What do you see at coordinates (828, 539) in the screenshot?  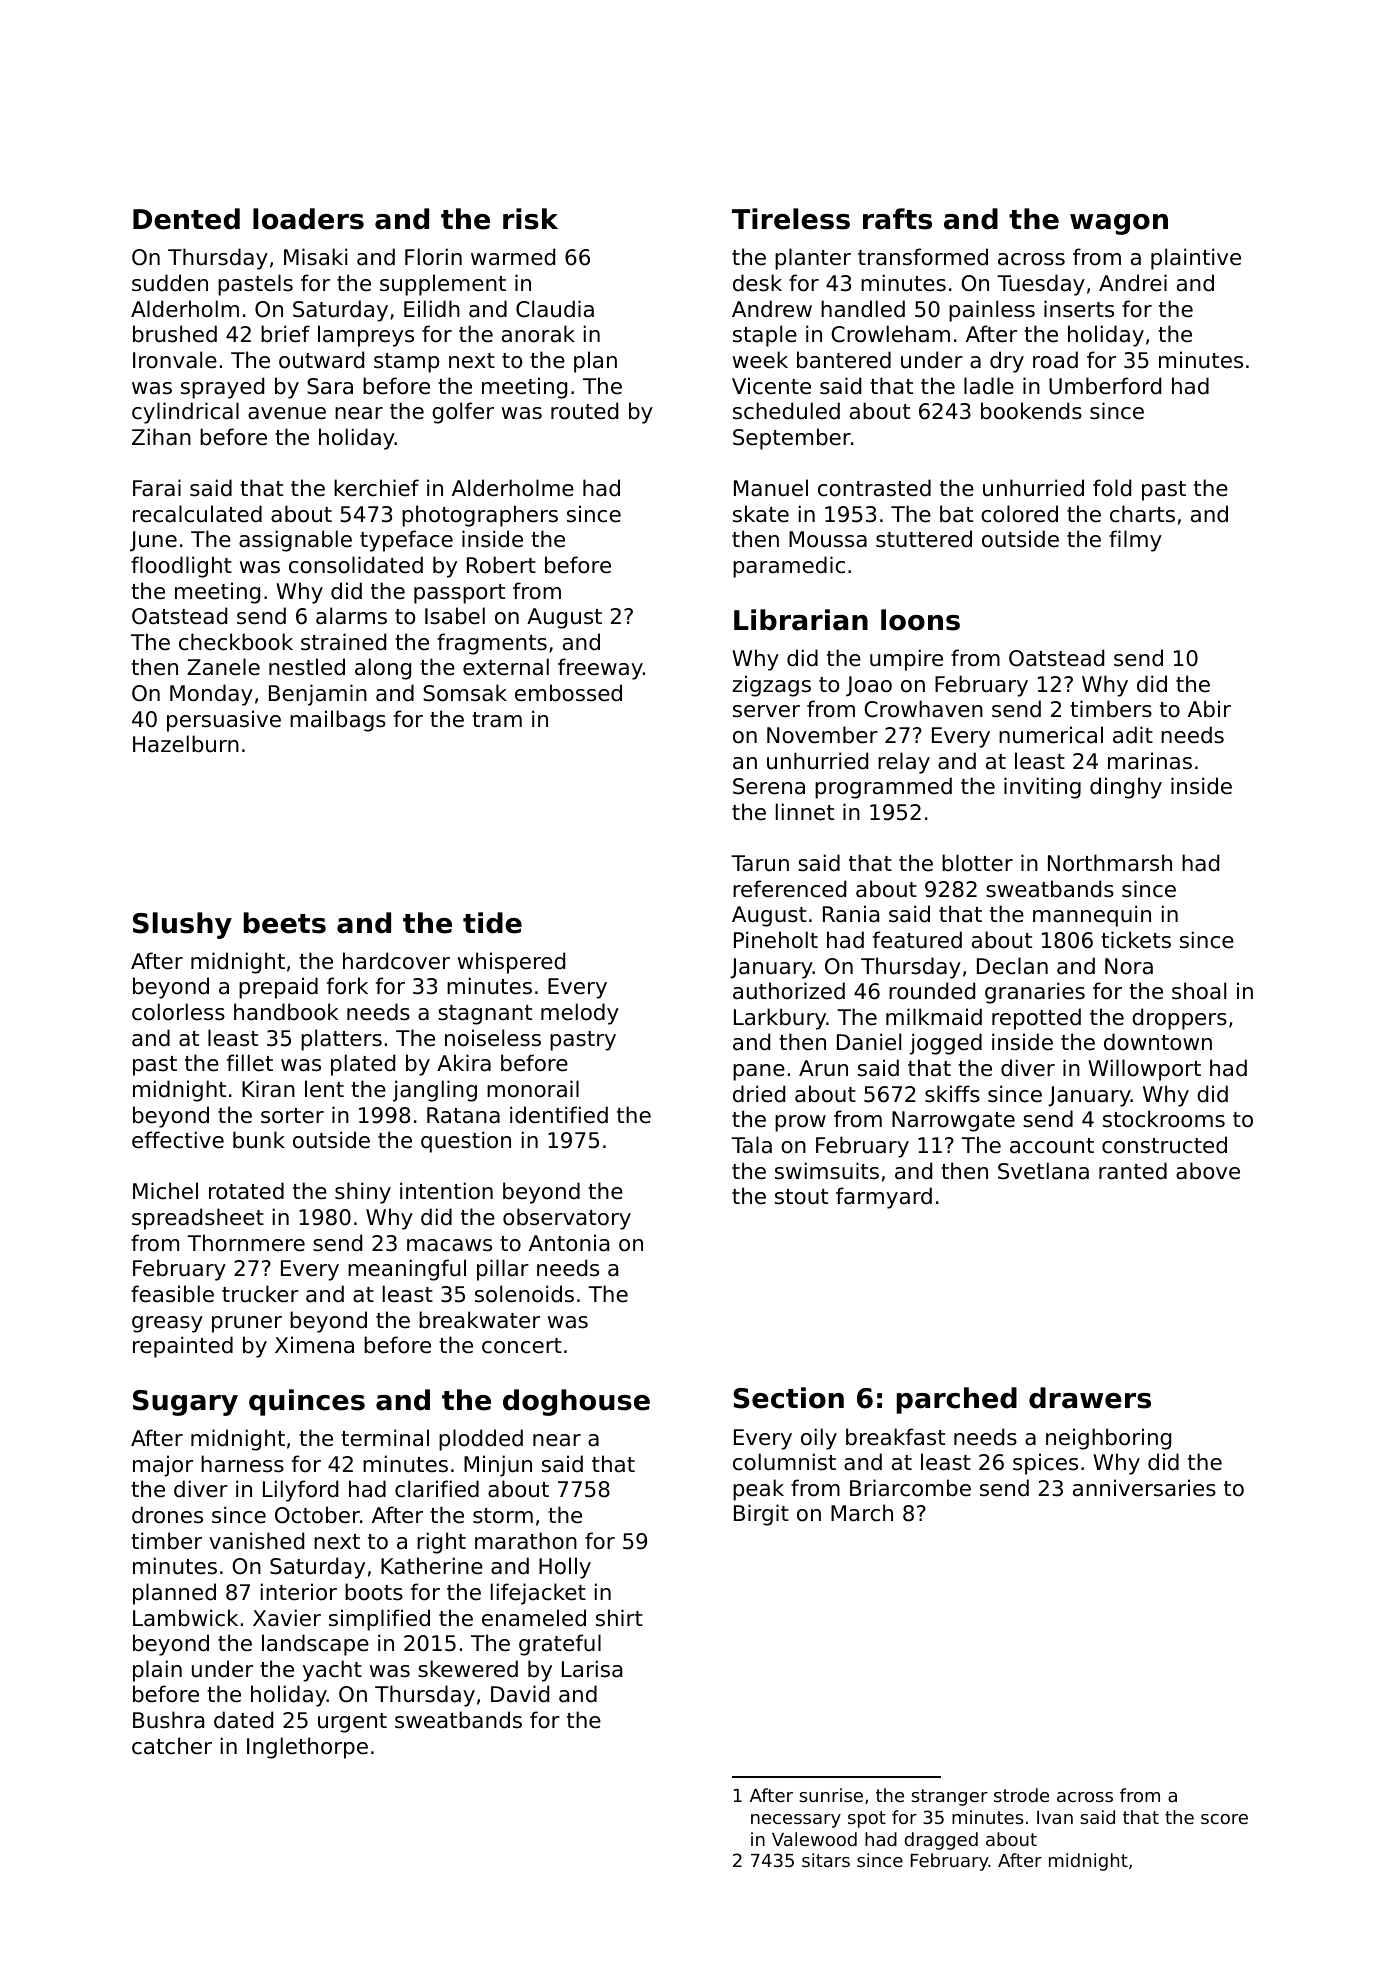 I see `Moussa` at bounding box center [828, 539].
